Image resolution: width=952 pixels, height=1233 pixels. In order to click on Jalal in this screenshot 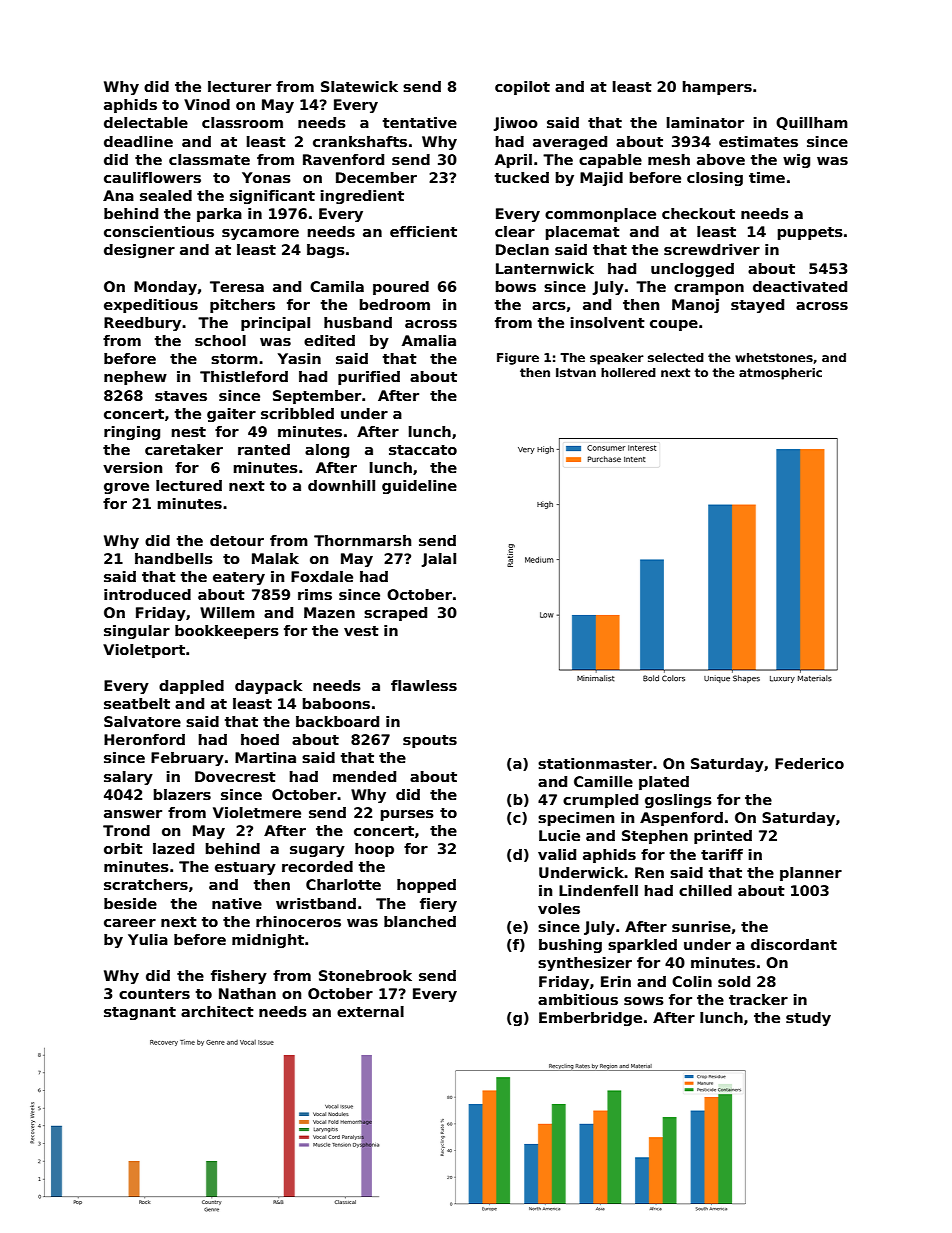, I will do `click(439, 560)`.
